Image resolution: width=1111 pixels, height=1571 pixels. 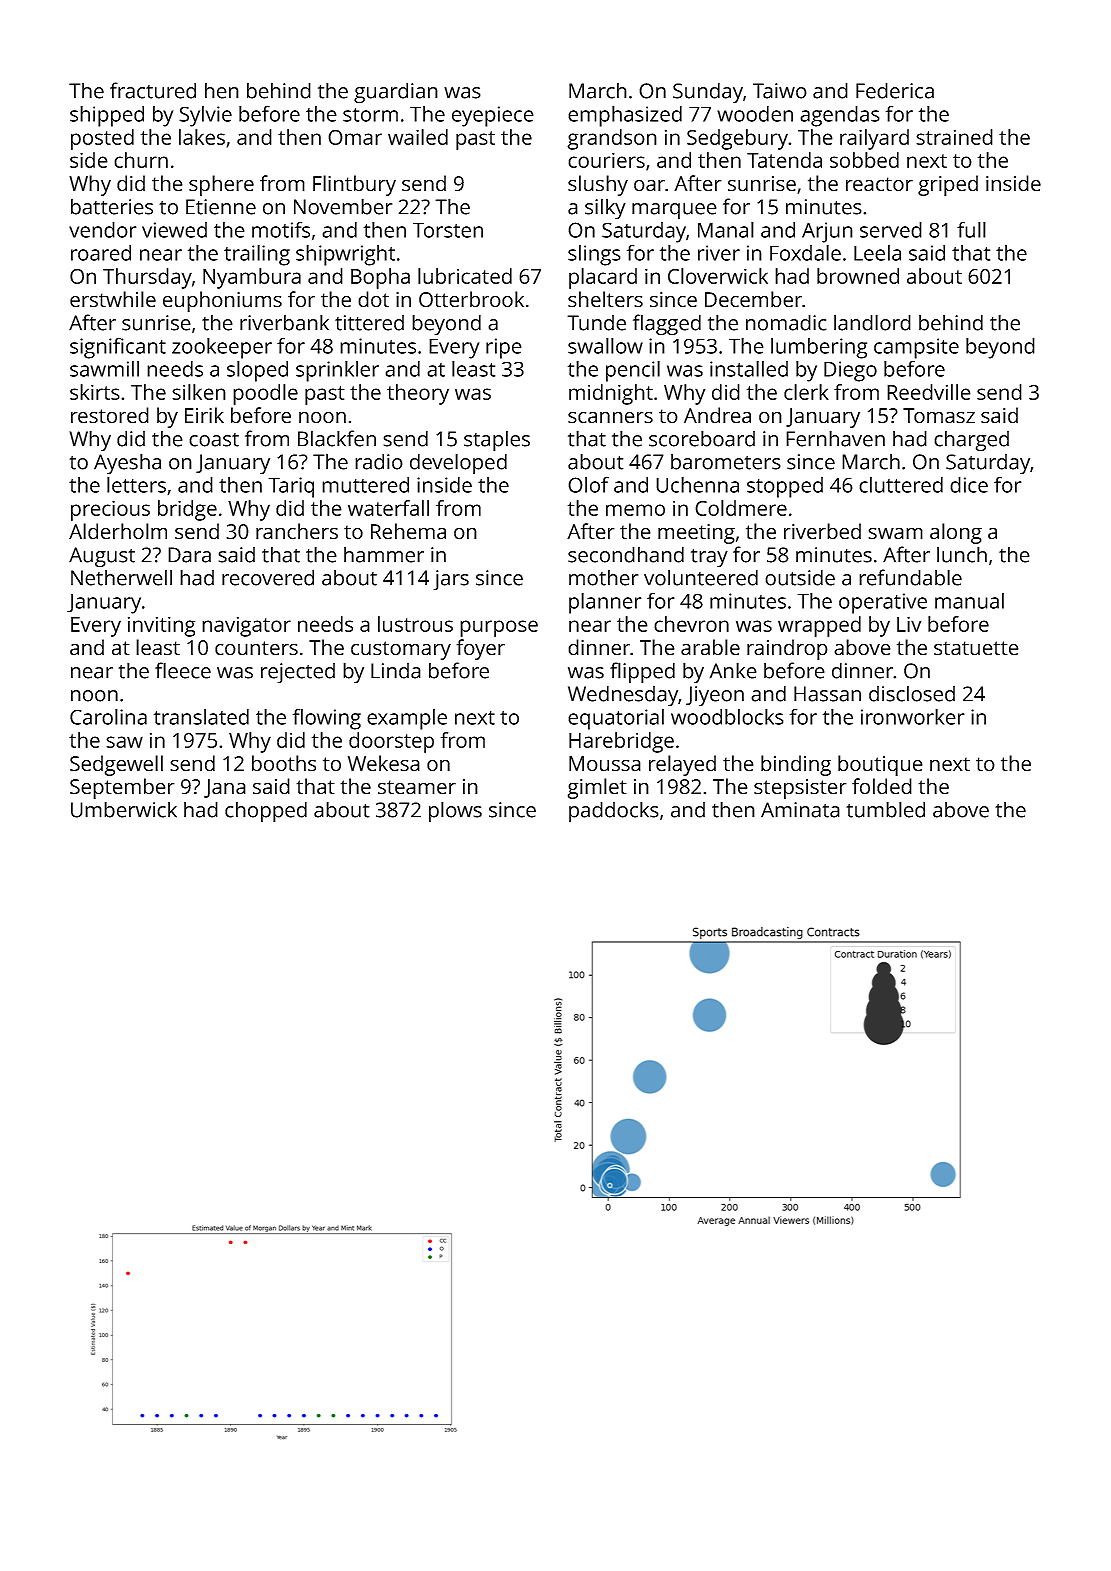 What do you see at coordinates (895, 90) in the screenshot?
I see `Federica` at bounding box center [895, 90].
